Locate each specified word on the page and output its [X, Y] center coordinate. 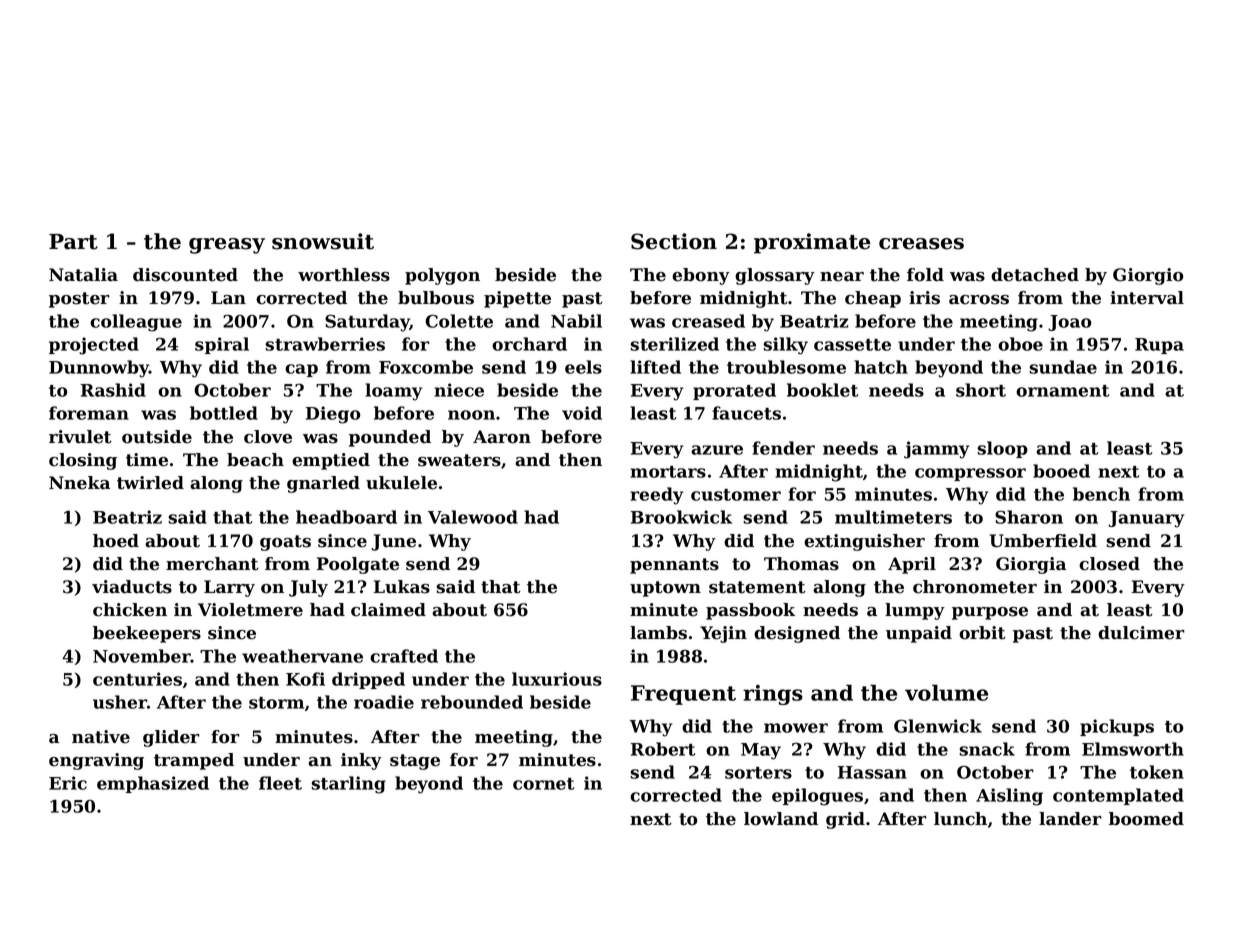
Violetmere [250, 610]
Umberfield [1043, 541]
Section [674, 241]
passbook [750, 611]
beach [255, 460]
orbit [982, 633]
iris [924, 298]
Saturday [367, 323]
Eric [68, 783]
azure [717, 450]
